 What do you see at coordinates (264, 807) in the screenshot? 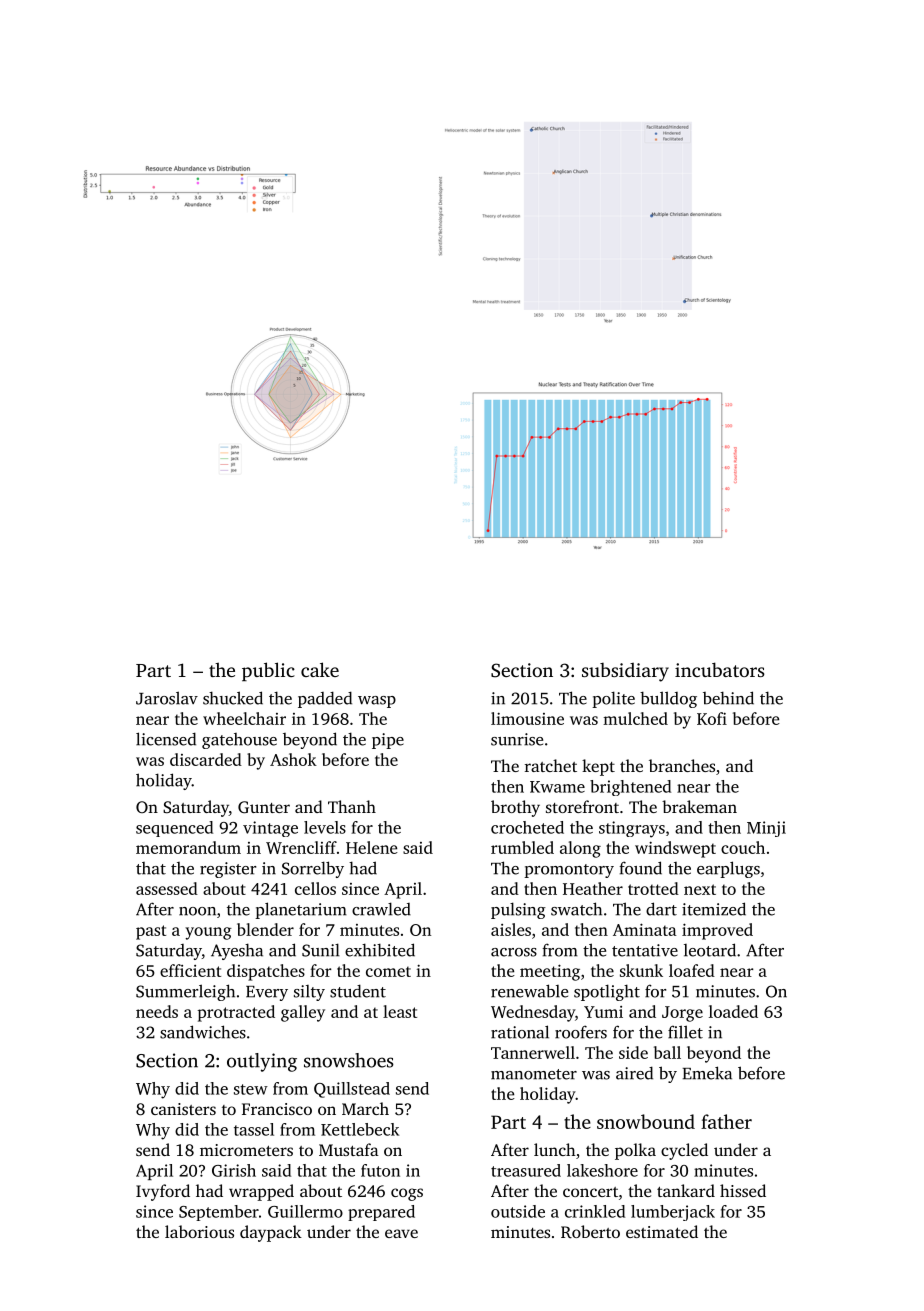
I see `Gunter` at bounding box center [264, 807].
